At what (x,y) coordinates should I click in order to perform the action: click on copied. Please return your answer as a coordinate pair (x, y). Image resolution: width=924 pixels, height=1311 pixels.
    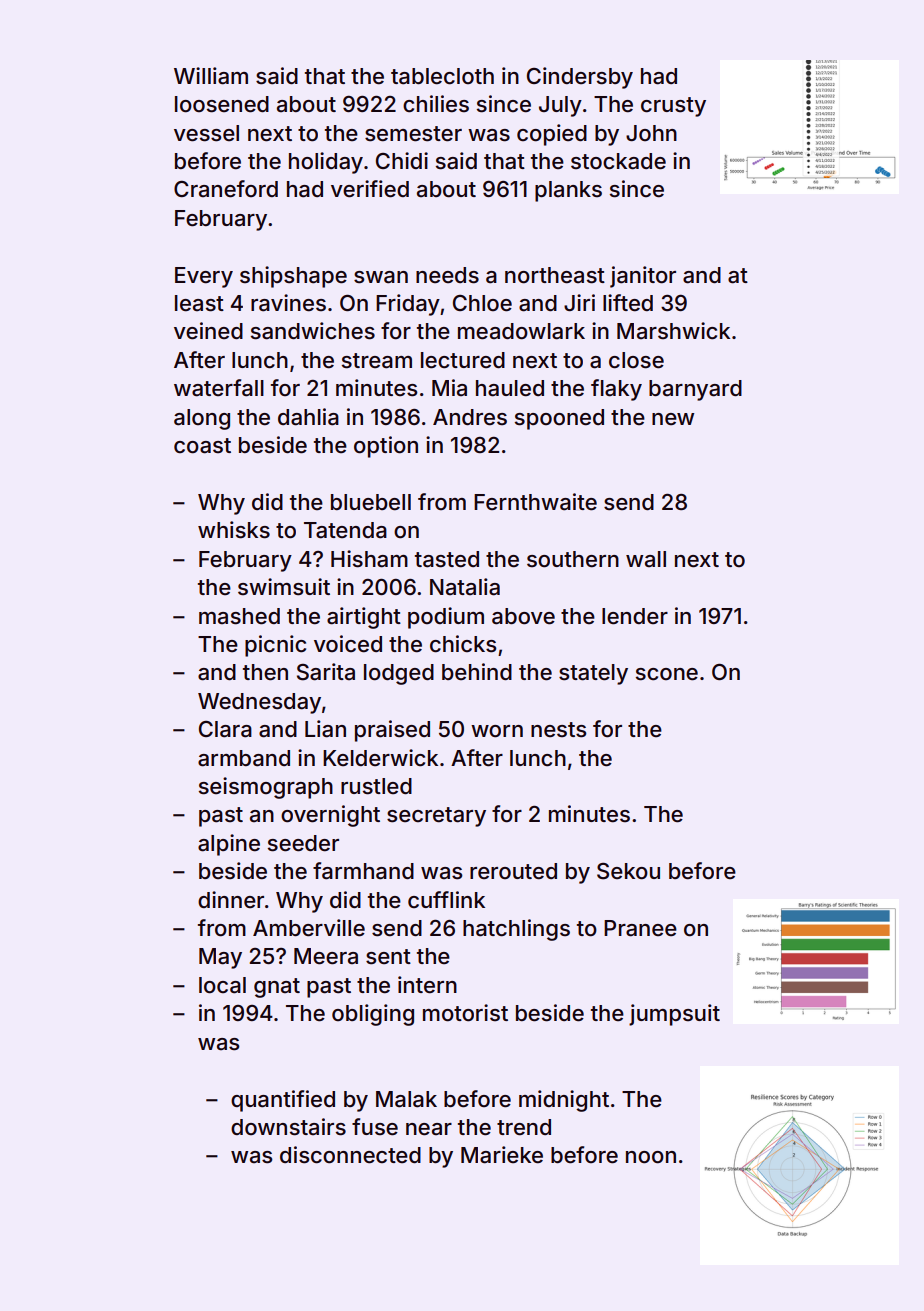
    Looking at the image, I should click on (552, 135).
